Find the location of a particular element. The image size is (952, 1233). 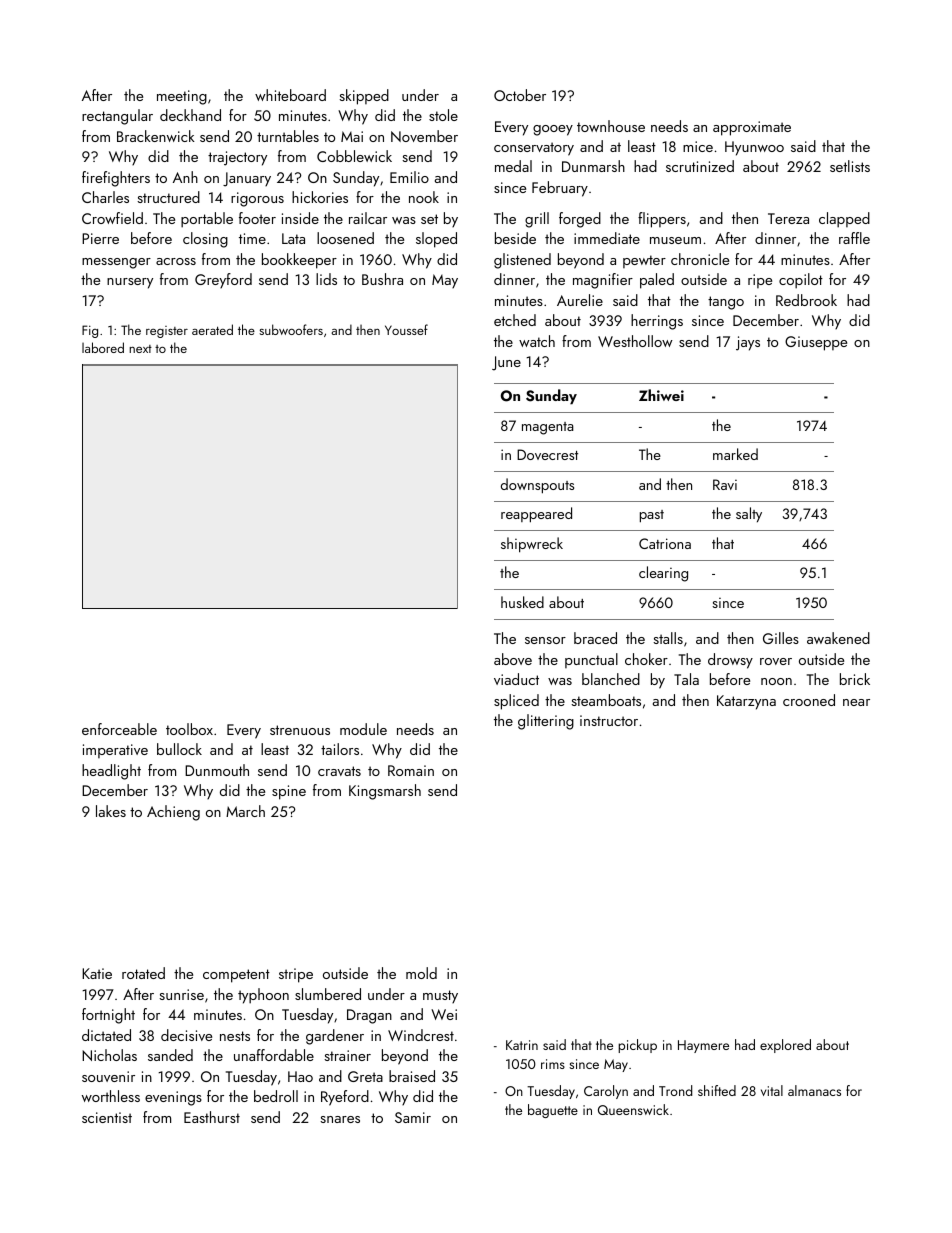

next is located at coordinates (140, 349).
